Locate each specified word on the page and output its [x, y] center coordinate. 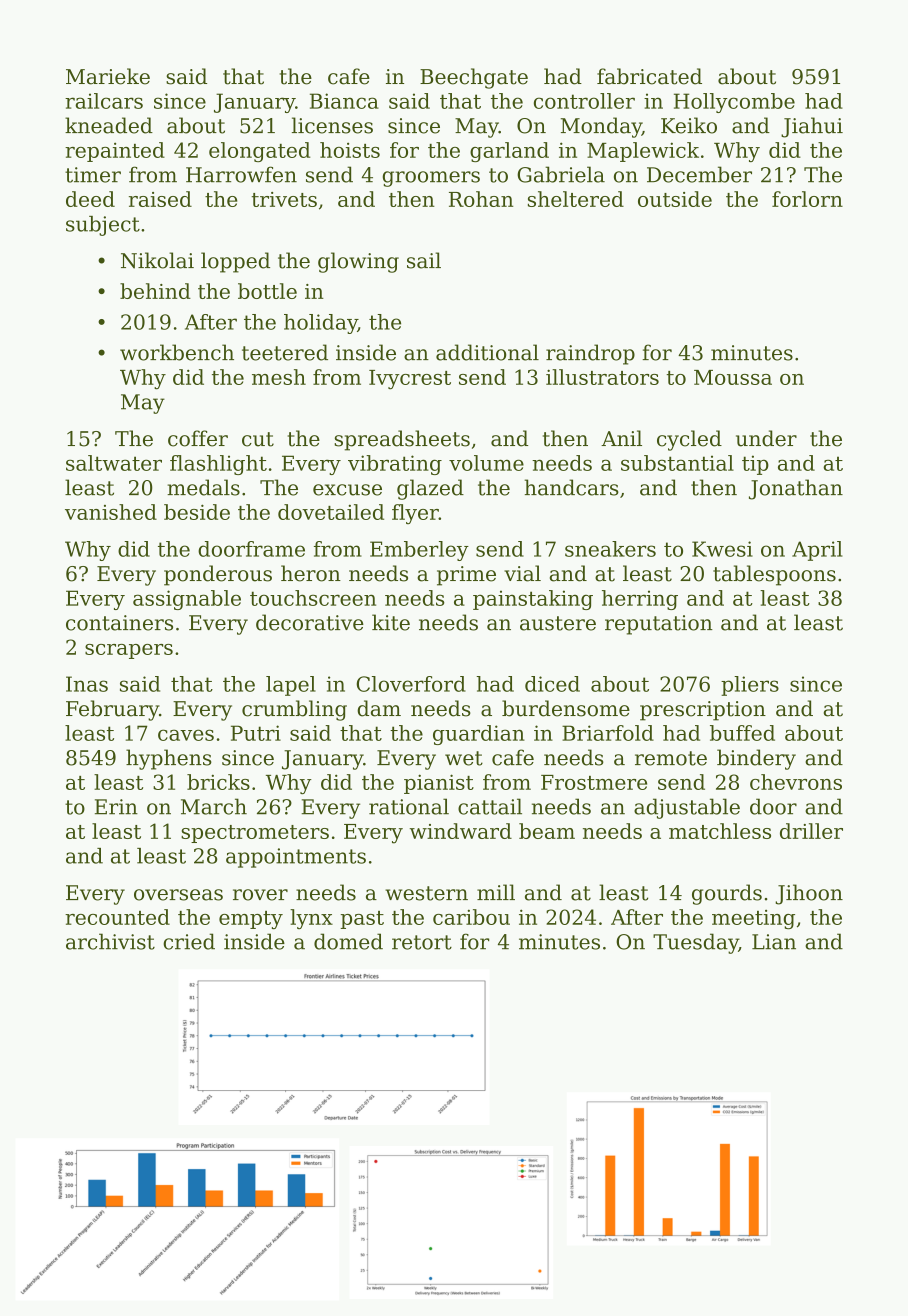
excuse [347, 490]
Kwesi [722, 549]
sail [424, 260]
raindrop [590, 354]
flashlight [218, 465]
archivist [110, 941]
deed [90, 199]
